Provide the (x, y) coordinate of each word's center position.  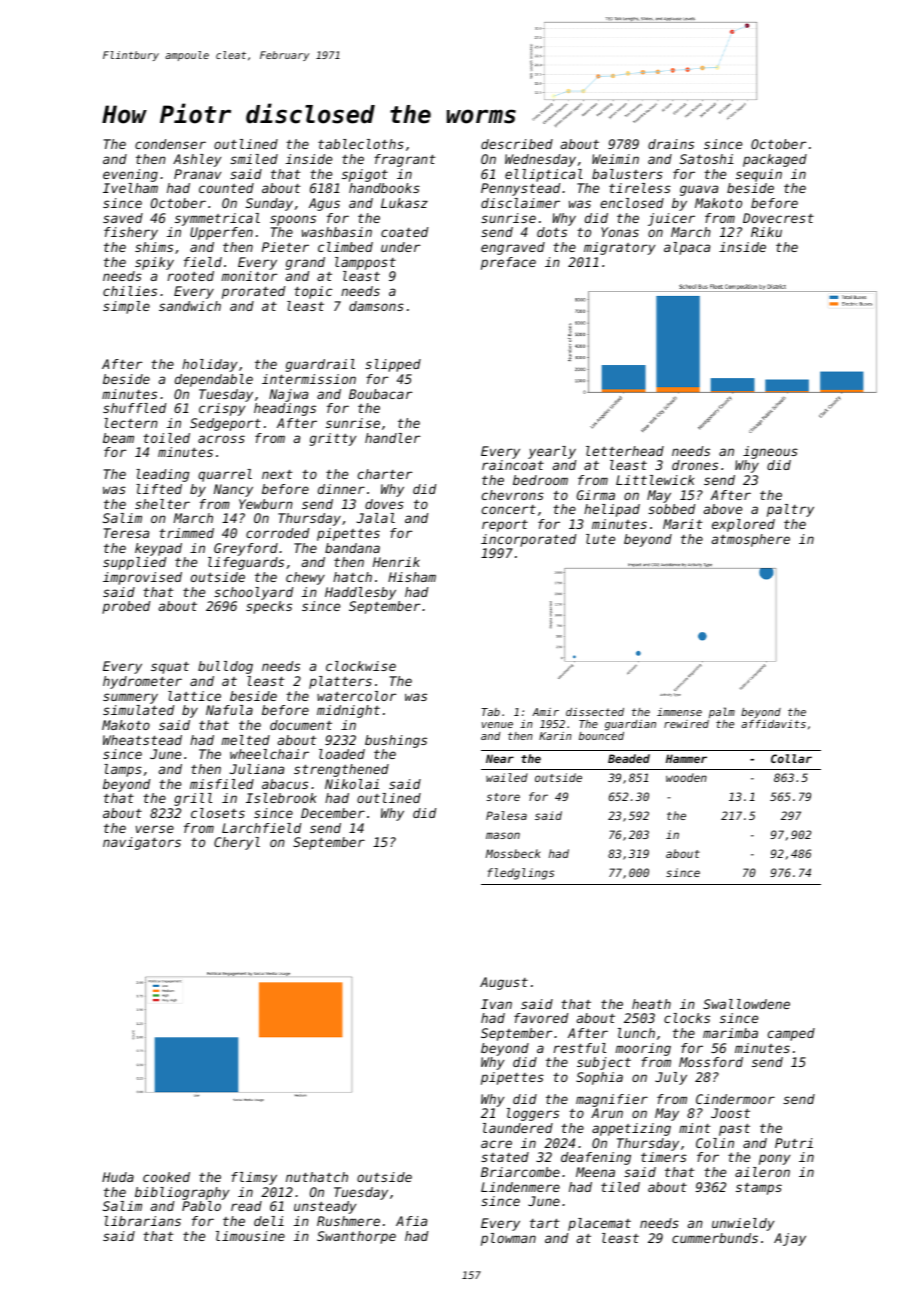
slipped (393, 365)
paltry (790, 510)
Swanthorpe (356, 1237)
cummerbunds (715, 1238)
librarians (142, 1221)
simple (126, 307)
